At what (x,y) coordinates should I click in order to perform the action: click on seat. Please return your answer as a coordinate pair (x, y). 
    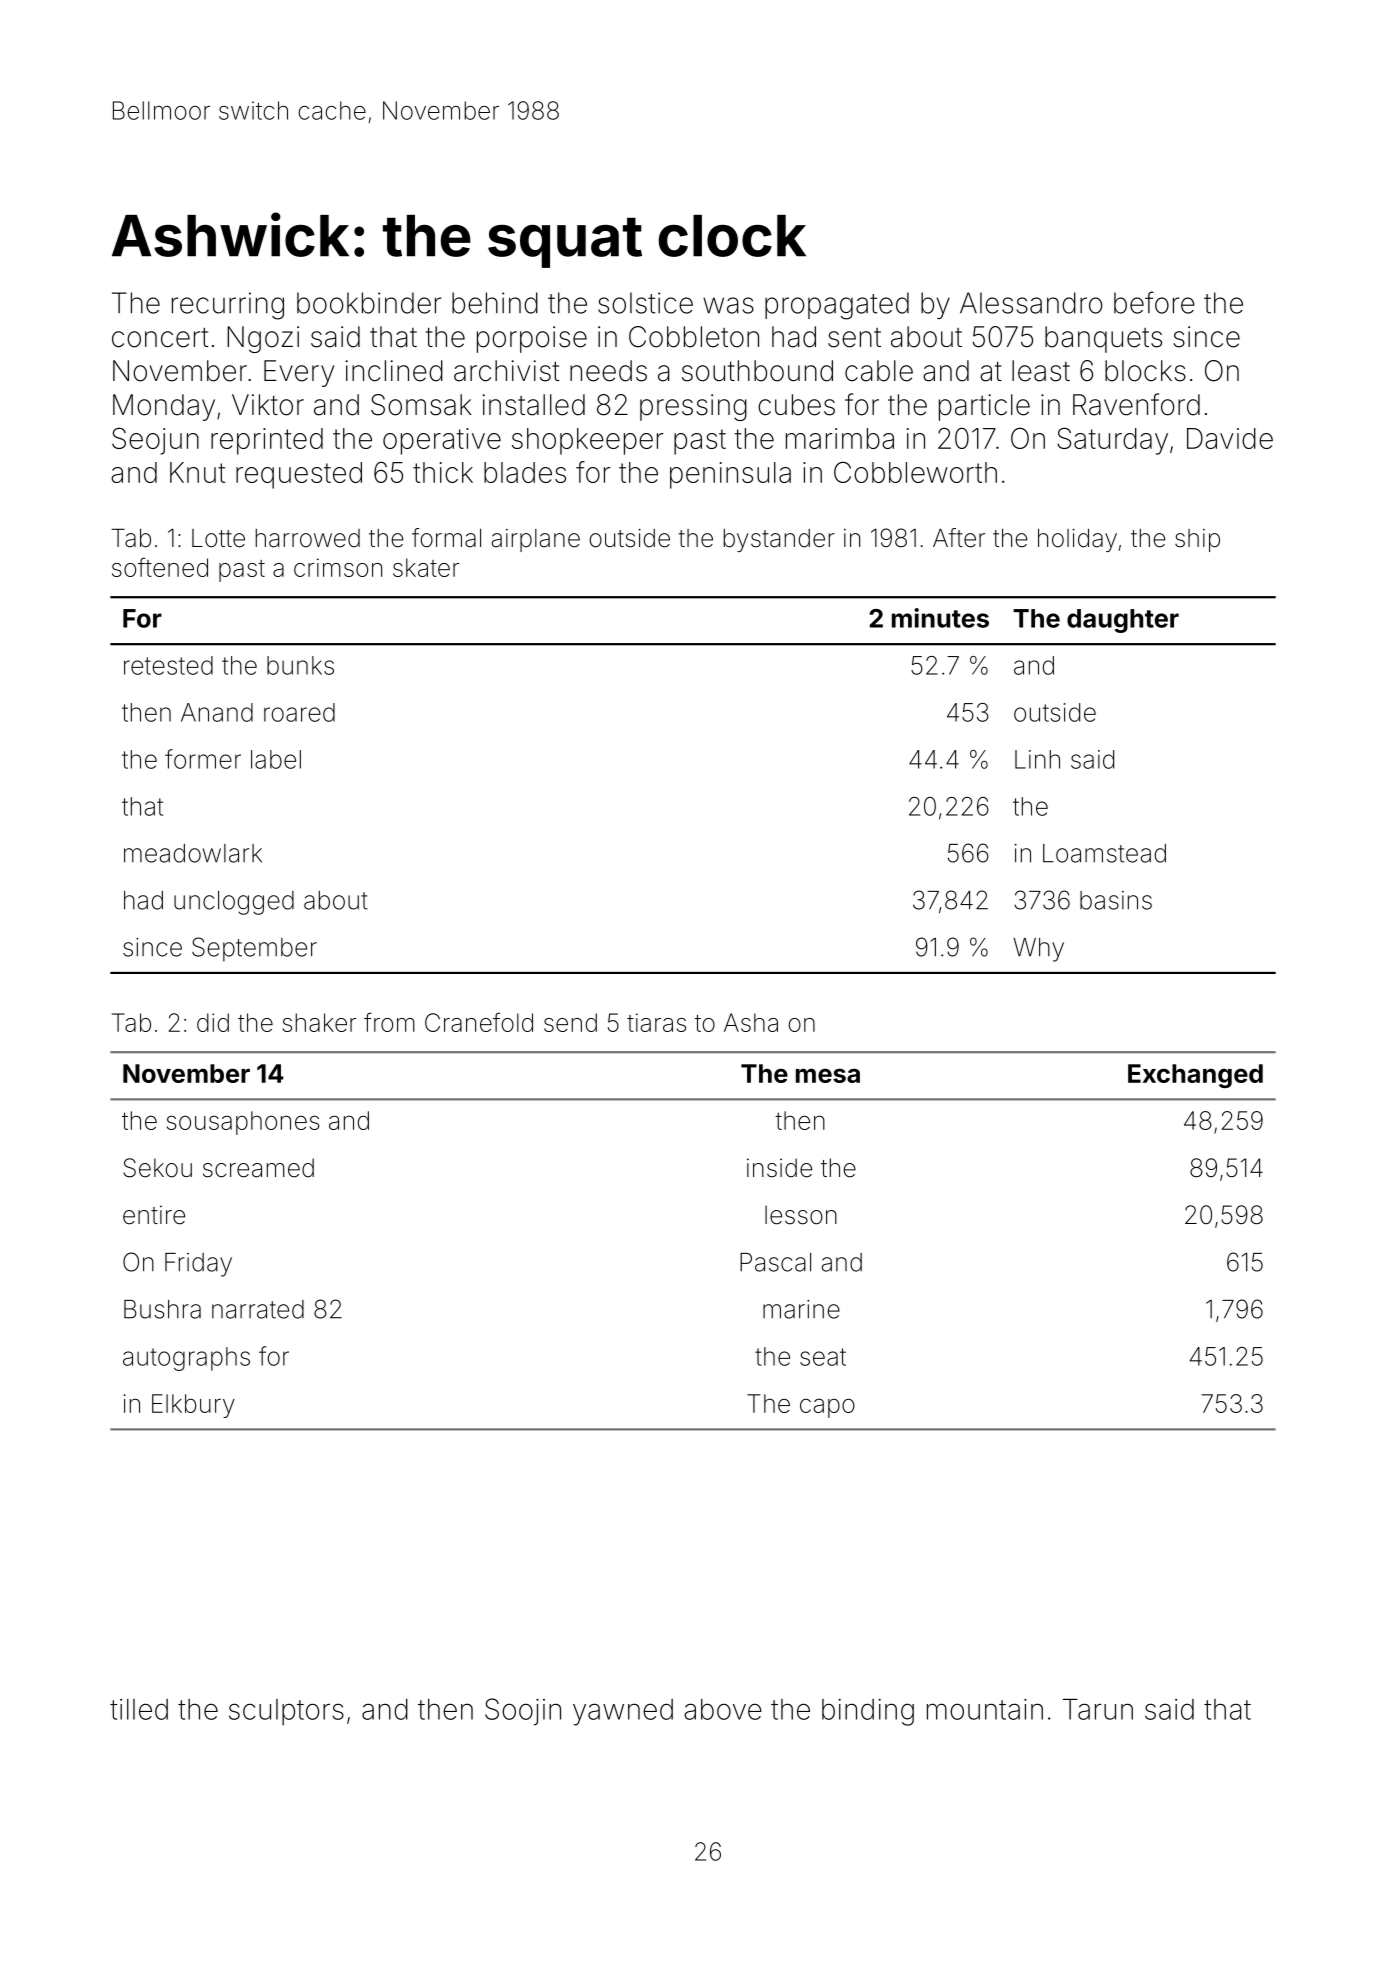
    Looking at the image, I should click on (823, 1357).
